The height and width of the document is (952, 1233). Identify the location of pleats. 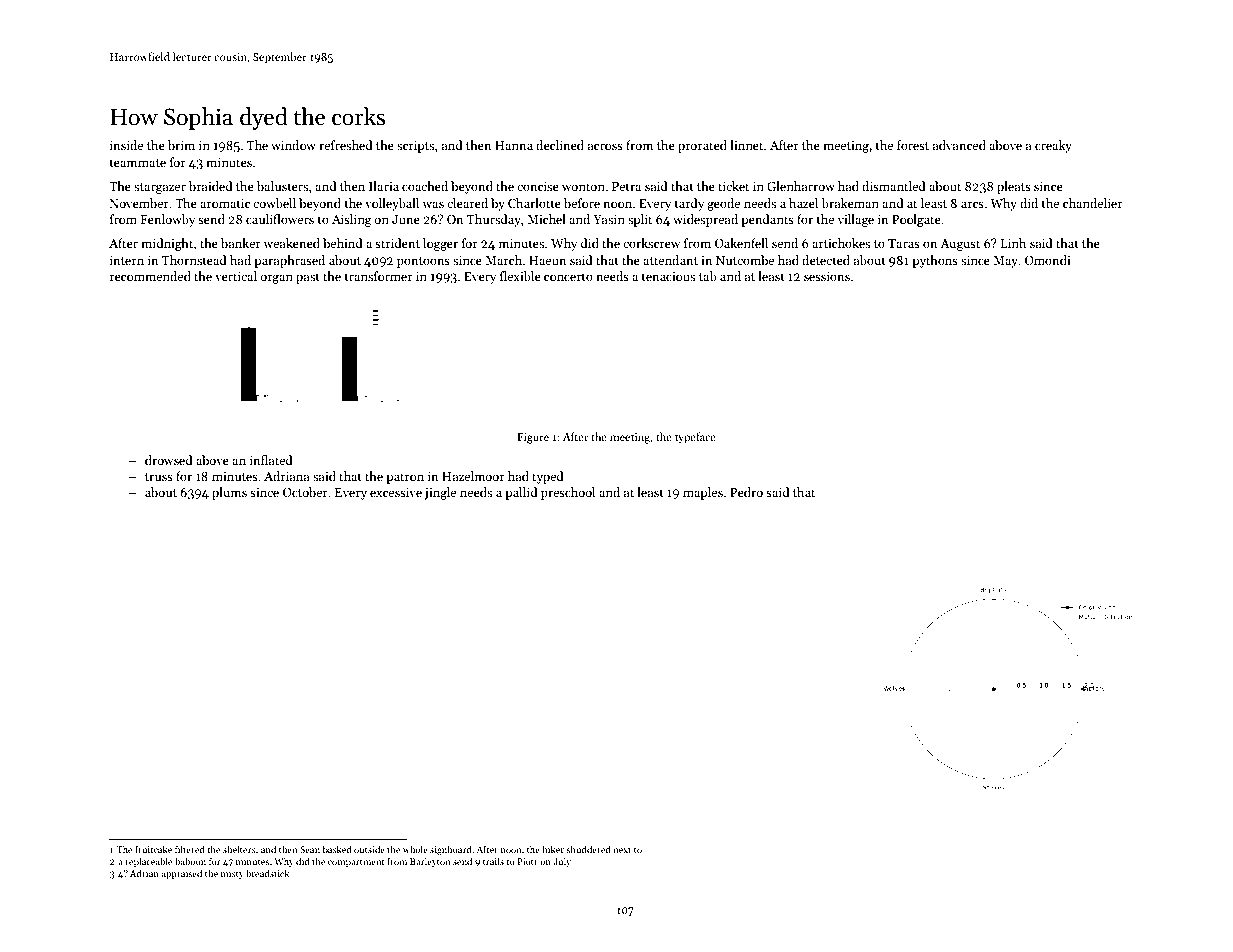
(1014, 187).
